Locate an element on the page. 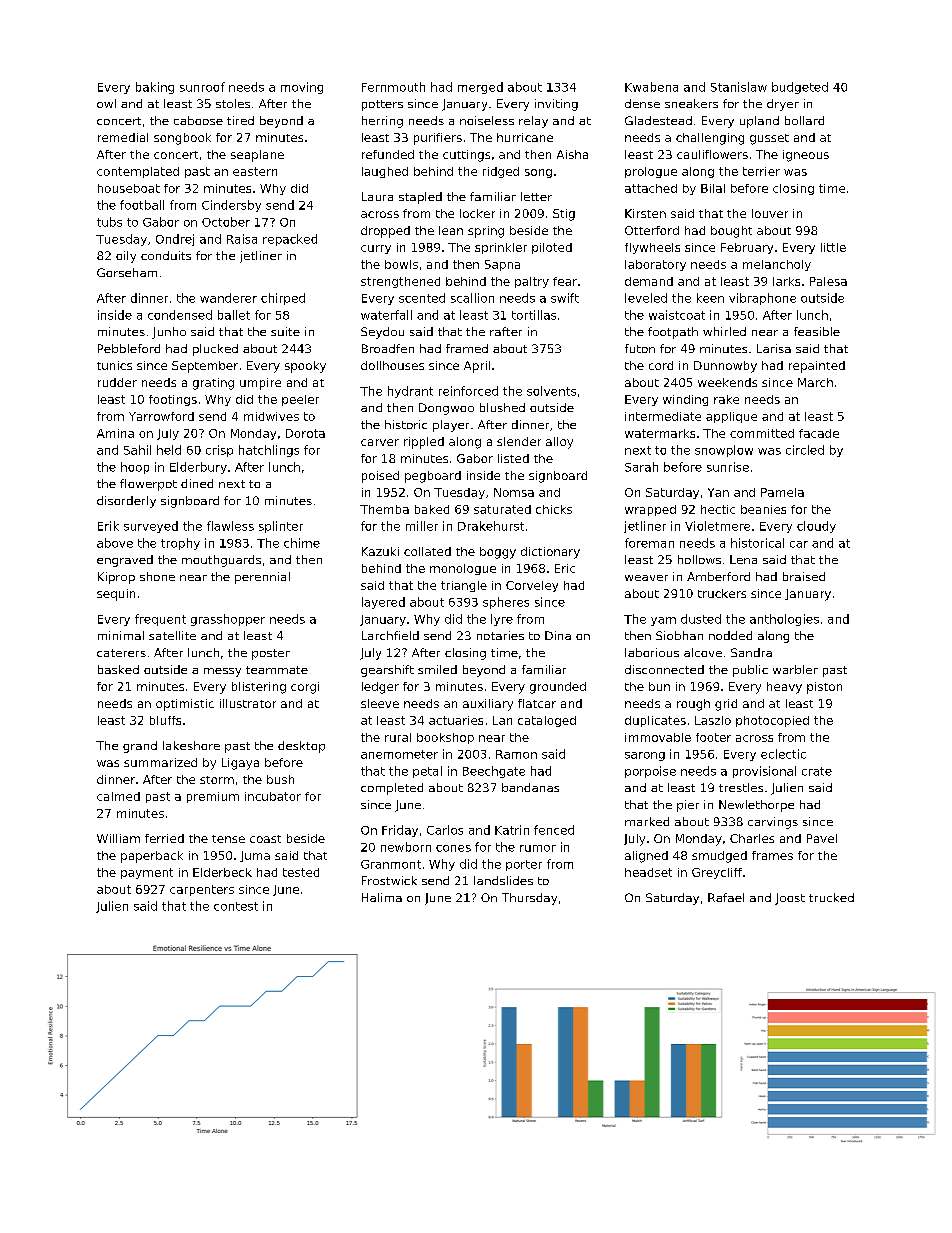 Image resolution: width=952 pixels, height=1233 pixels. completed is located at coordinates (392, 789).
